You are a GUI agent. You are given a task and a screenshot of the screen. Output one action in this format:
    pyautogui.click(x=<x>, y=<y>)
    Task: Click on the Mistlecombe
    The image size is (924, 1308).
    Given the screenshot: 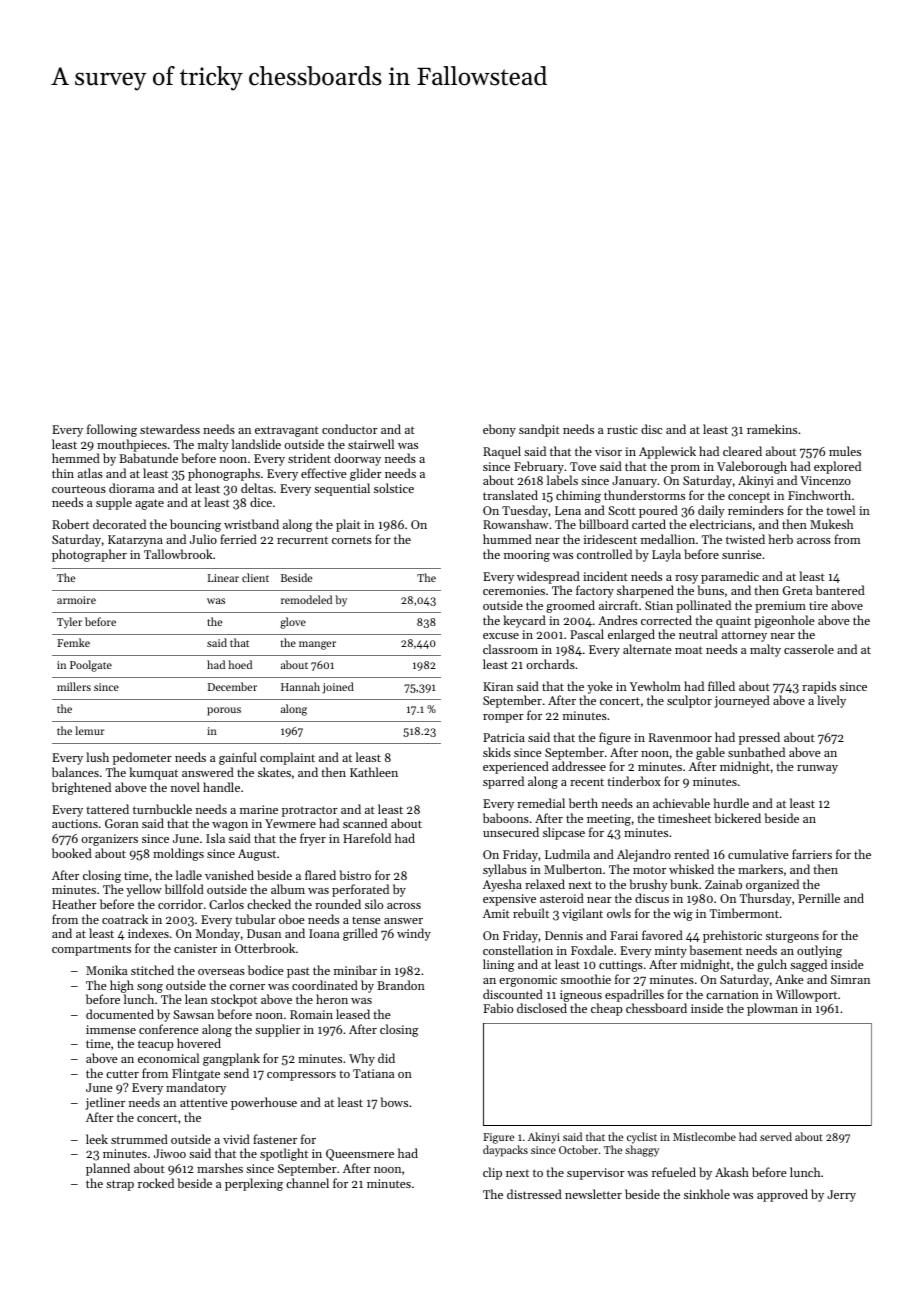 What is the action you would take?
    pyautogui.click(x=704, y=1136)
